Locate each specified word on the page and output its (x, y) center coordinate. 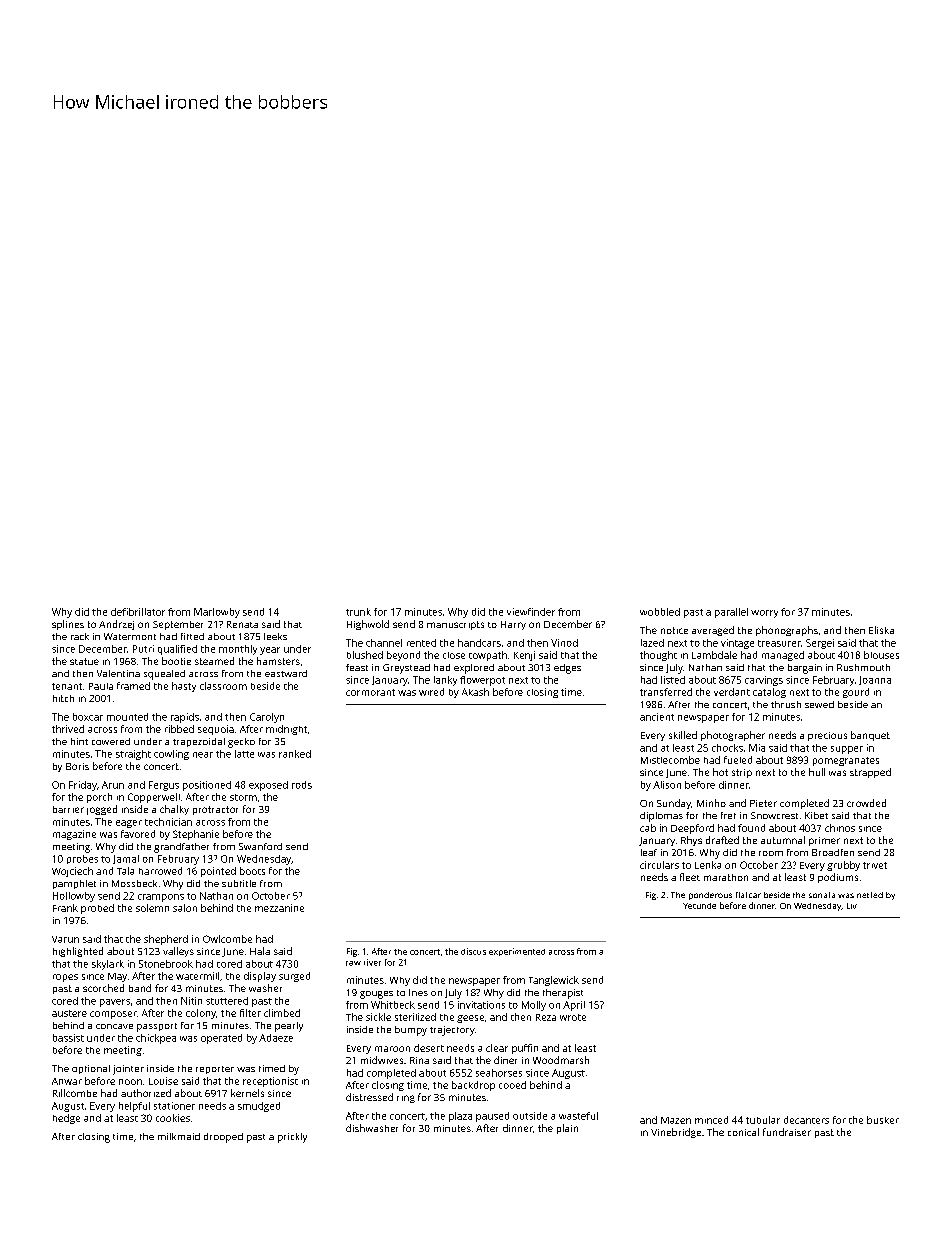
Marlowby (217, 613)
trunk (358, 612)
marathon (726, 877)
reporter (215, 1070)
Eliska (881, 630)
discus (473, 951)
